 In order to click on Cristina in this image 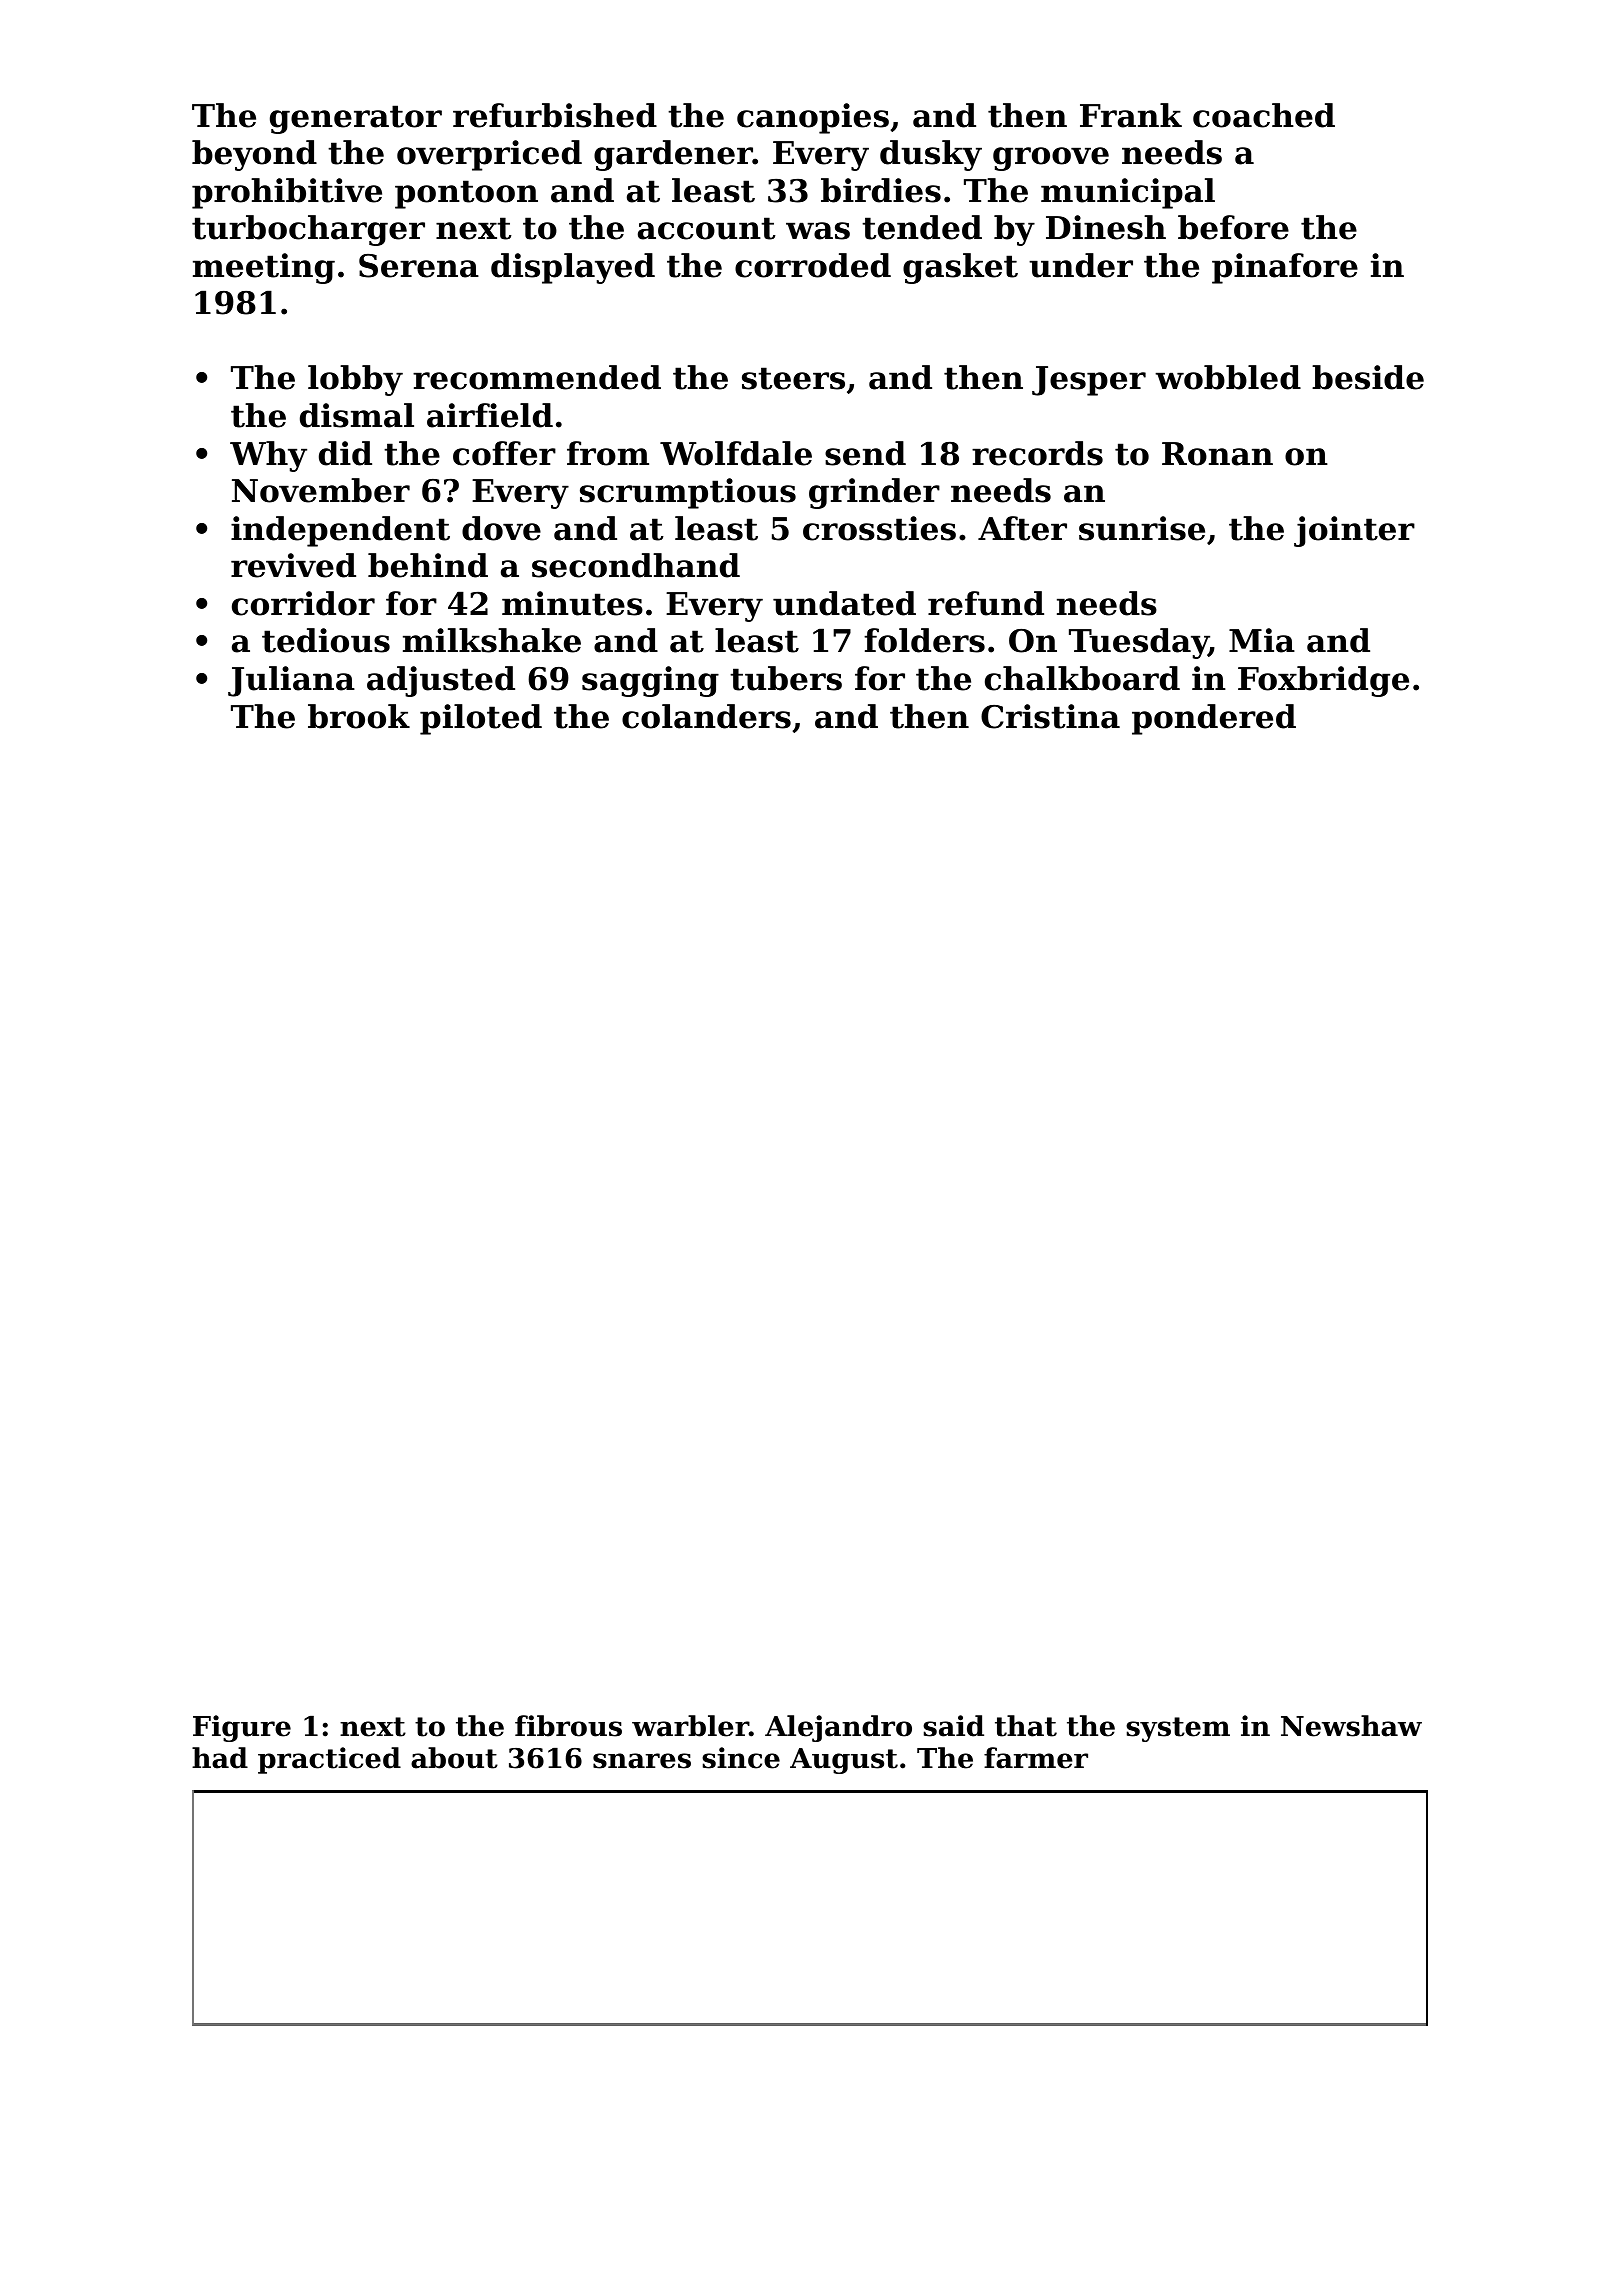, I will do `click(1050, 716)`.
